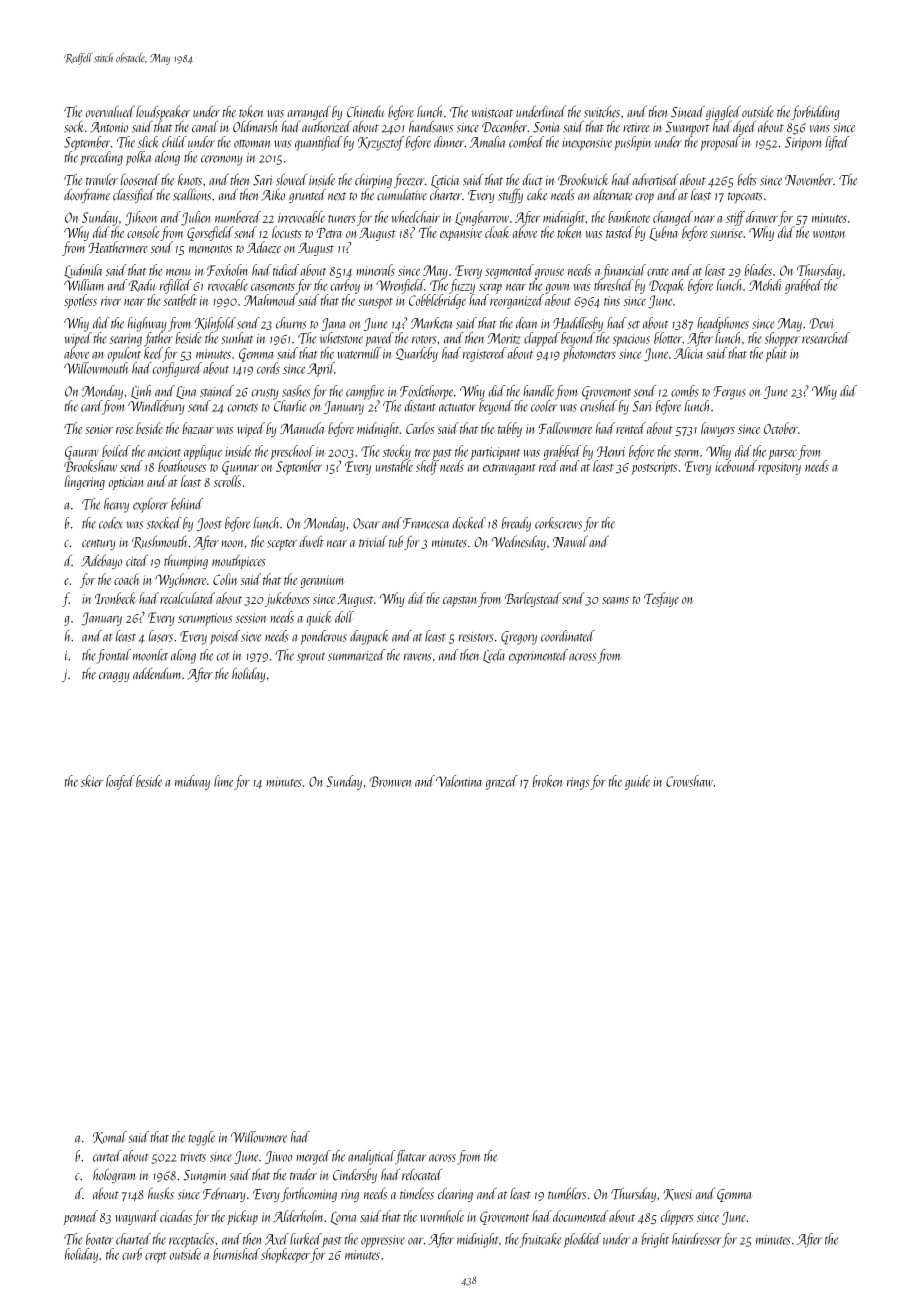 The width and height of the page is (924, 1308). Describe the element at coordinates (631, 340) in the page. I see `spacious` at that location.
